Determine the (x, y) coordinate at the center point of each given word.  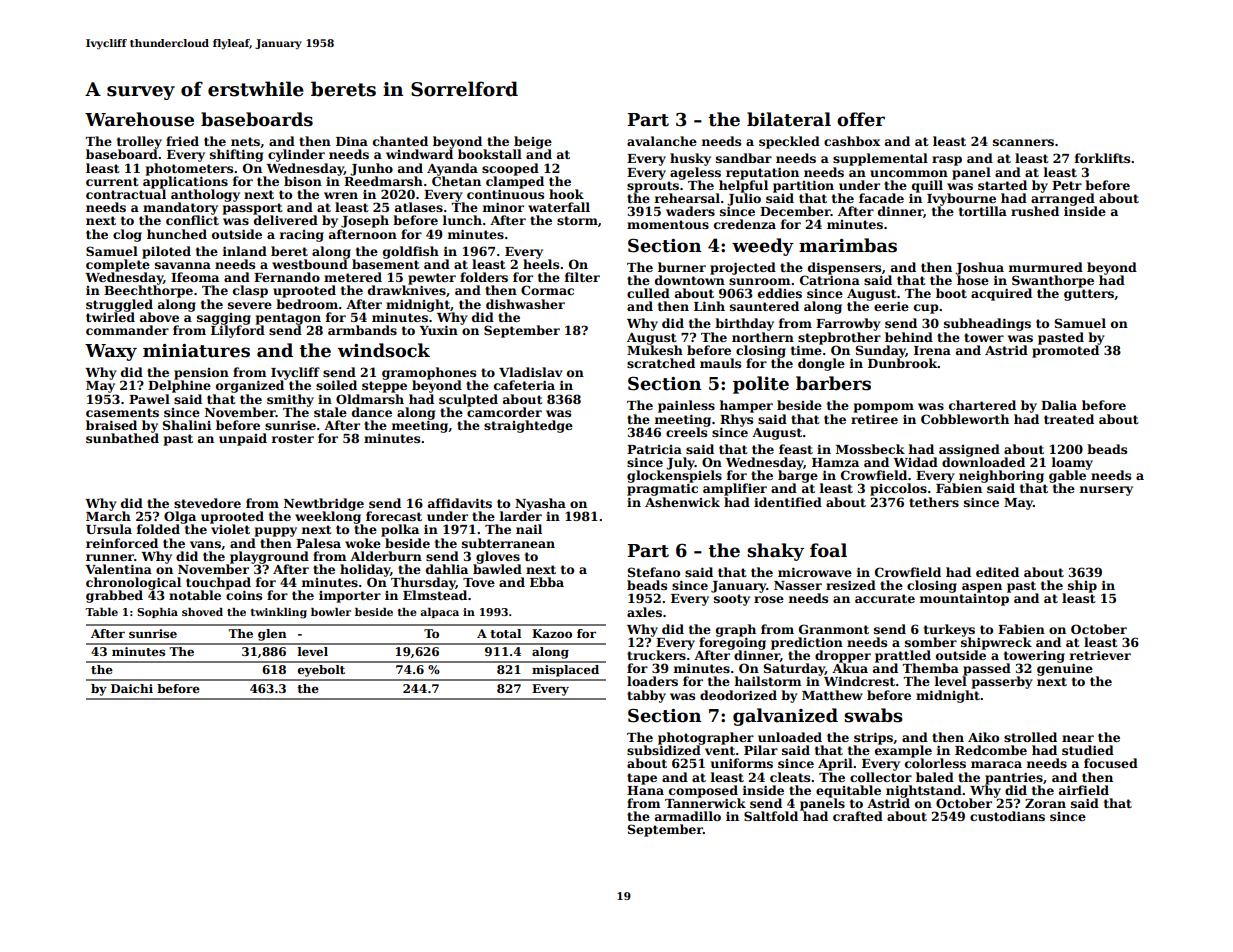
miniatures (196, 351)
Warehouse (139, 119)
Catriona (830, 280)
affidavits (460, 503)
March (108, 516)
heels (541, 264)
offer (861, 119)
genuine (1065, 669)
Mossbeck (870, 449)
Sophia (157, 613)
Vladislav (531, 372)
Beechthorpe (148, 291)
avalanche (662, 141)
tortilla (983, 211)
